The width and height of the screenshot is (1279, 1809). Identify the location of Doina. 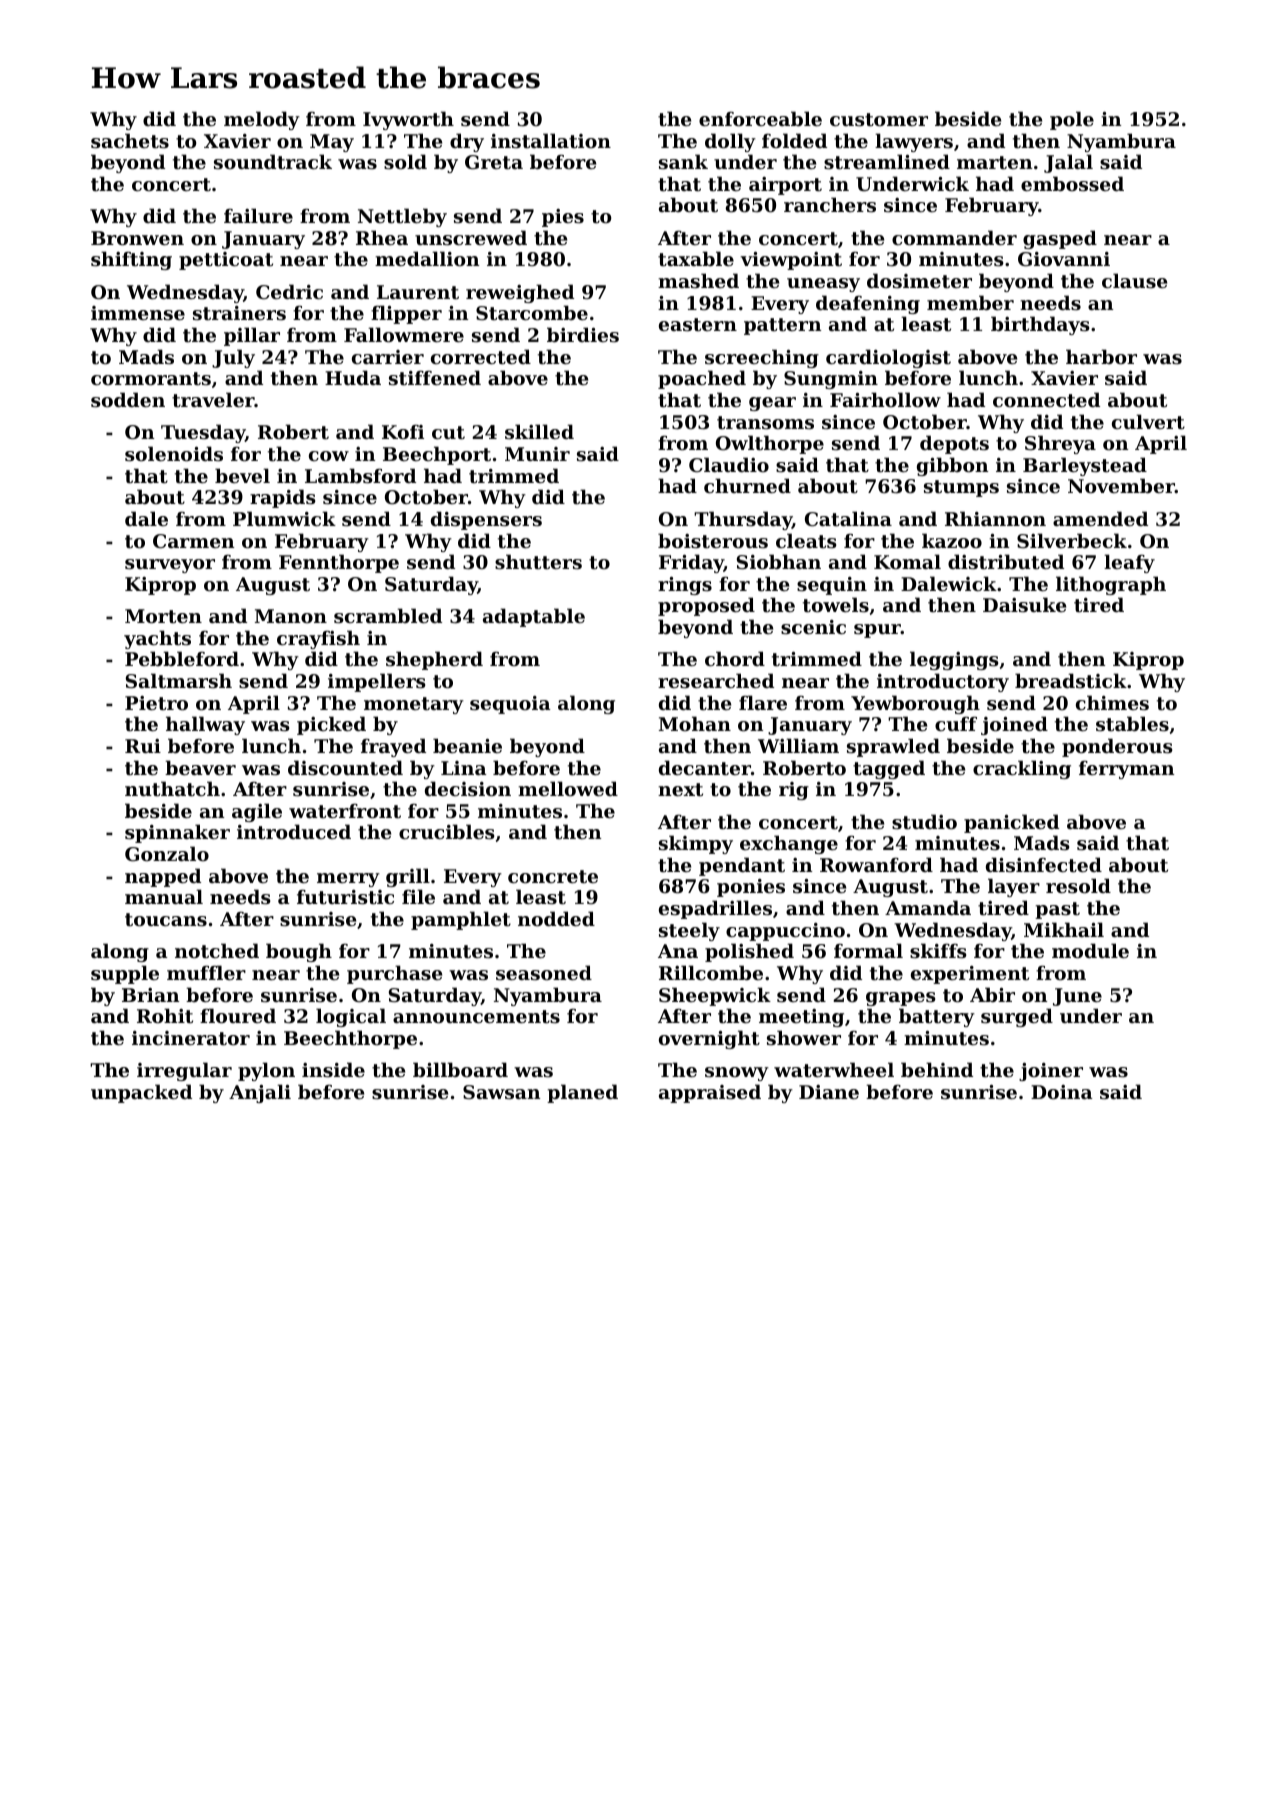
(1062, 1092).
